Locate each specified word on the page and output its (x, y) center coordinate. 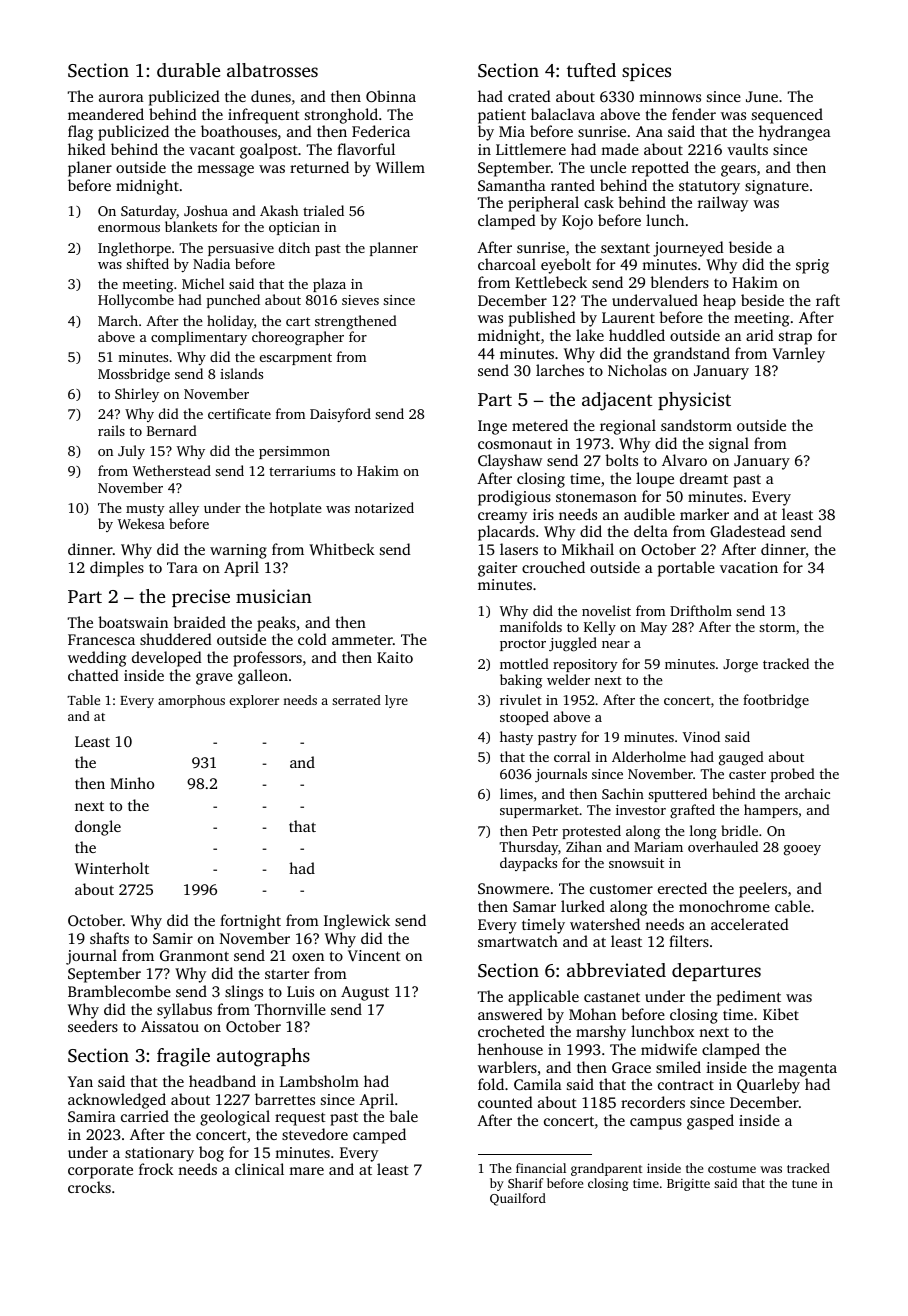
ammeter (362, 640)
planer (90, 169)
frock (156, 1169)
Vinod (701, 736)
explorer (254, 701)
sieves (360, 300)
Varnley (798, 355)
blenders (679, 282)
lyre (396, 701)
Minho (132, 783)
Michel (203, 283)
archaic (807, 793)
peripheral (543, 204)
